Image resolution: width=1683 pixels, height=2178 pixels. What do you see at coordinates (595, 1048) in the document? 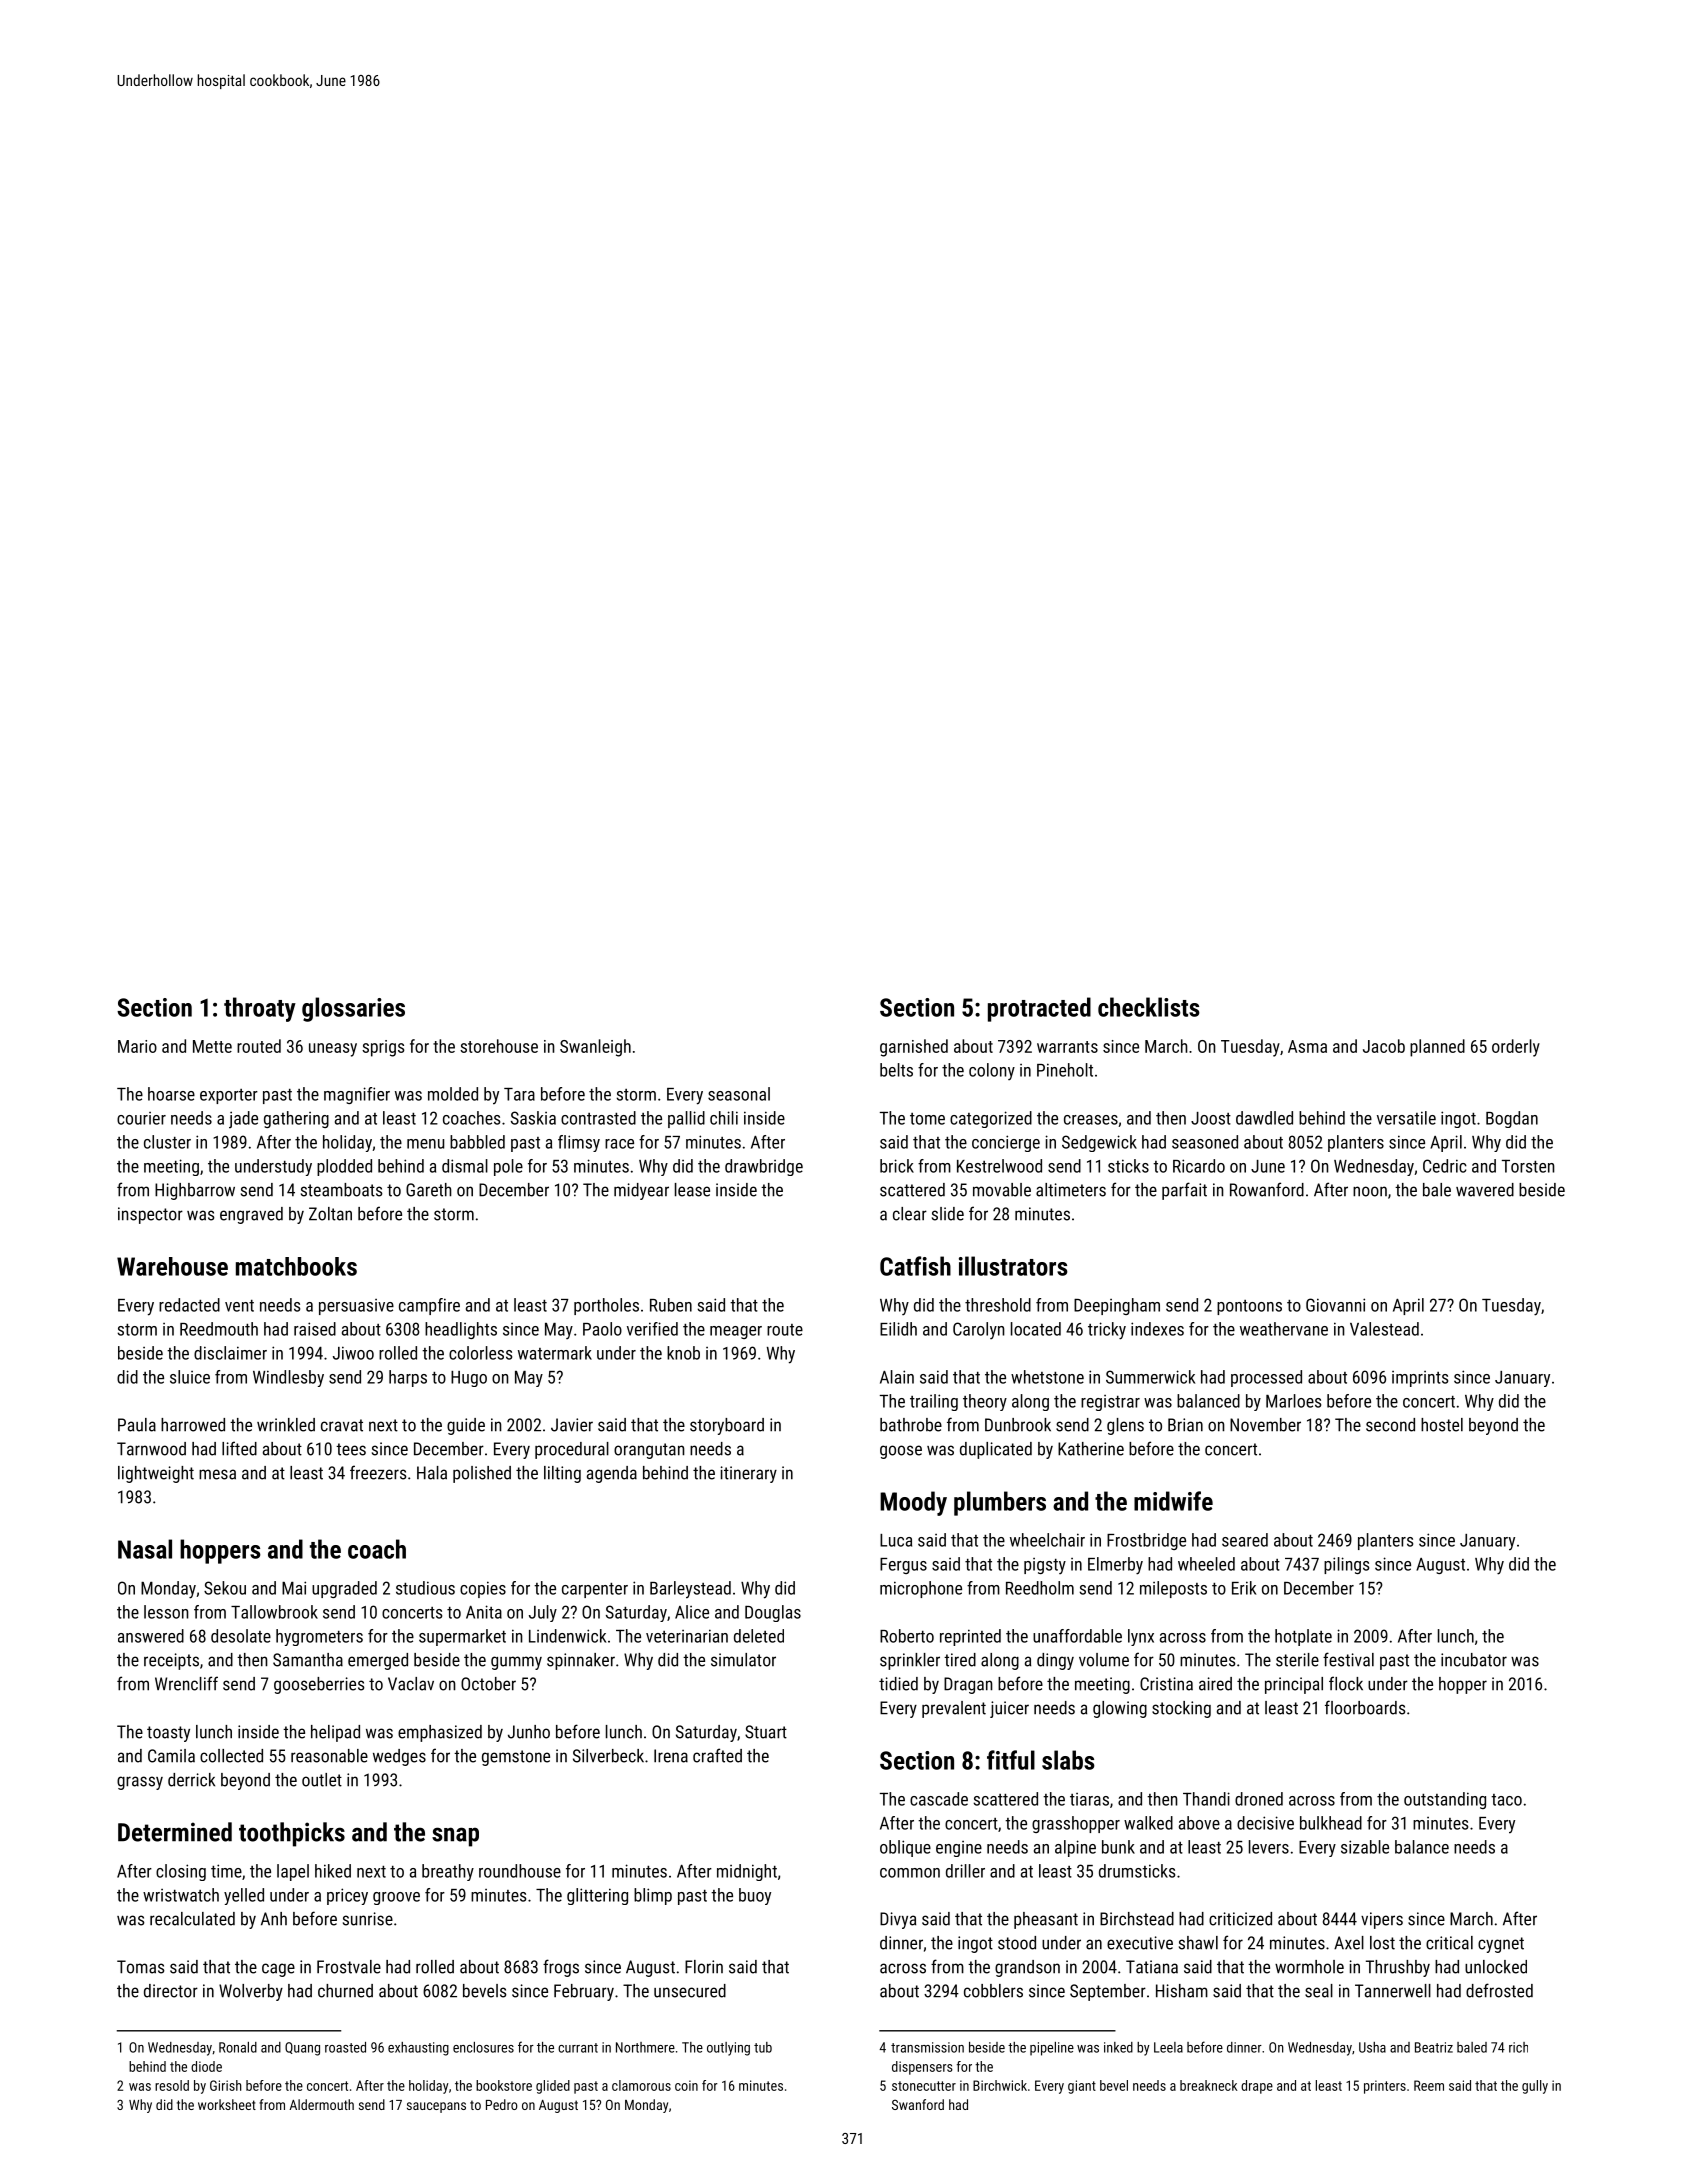
I see `Swanleigh` at bounding box center [595, 1048].
